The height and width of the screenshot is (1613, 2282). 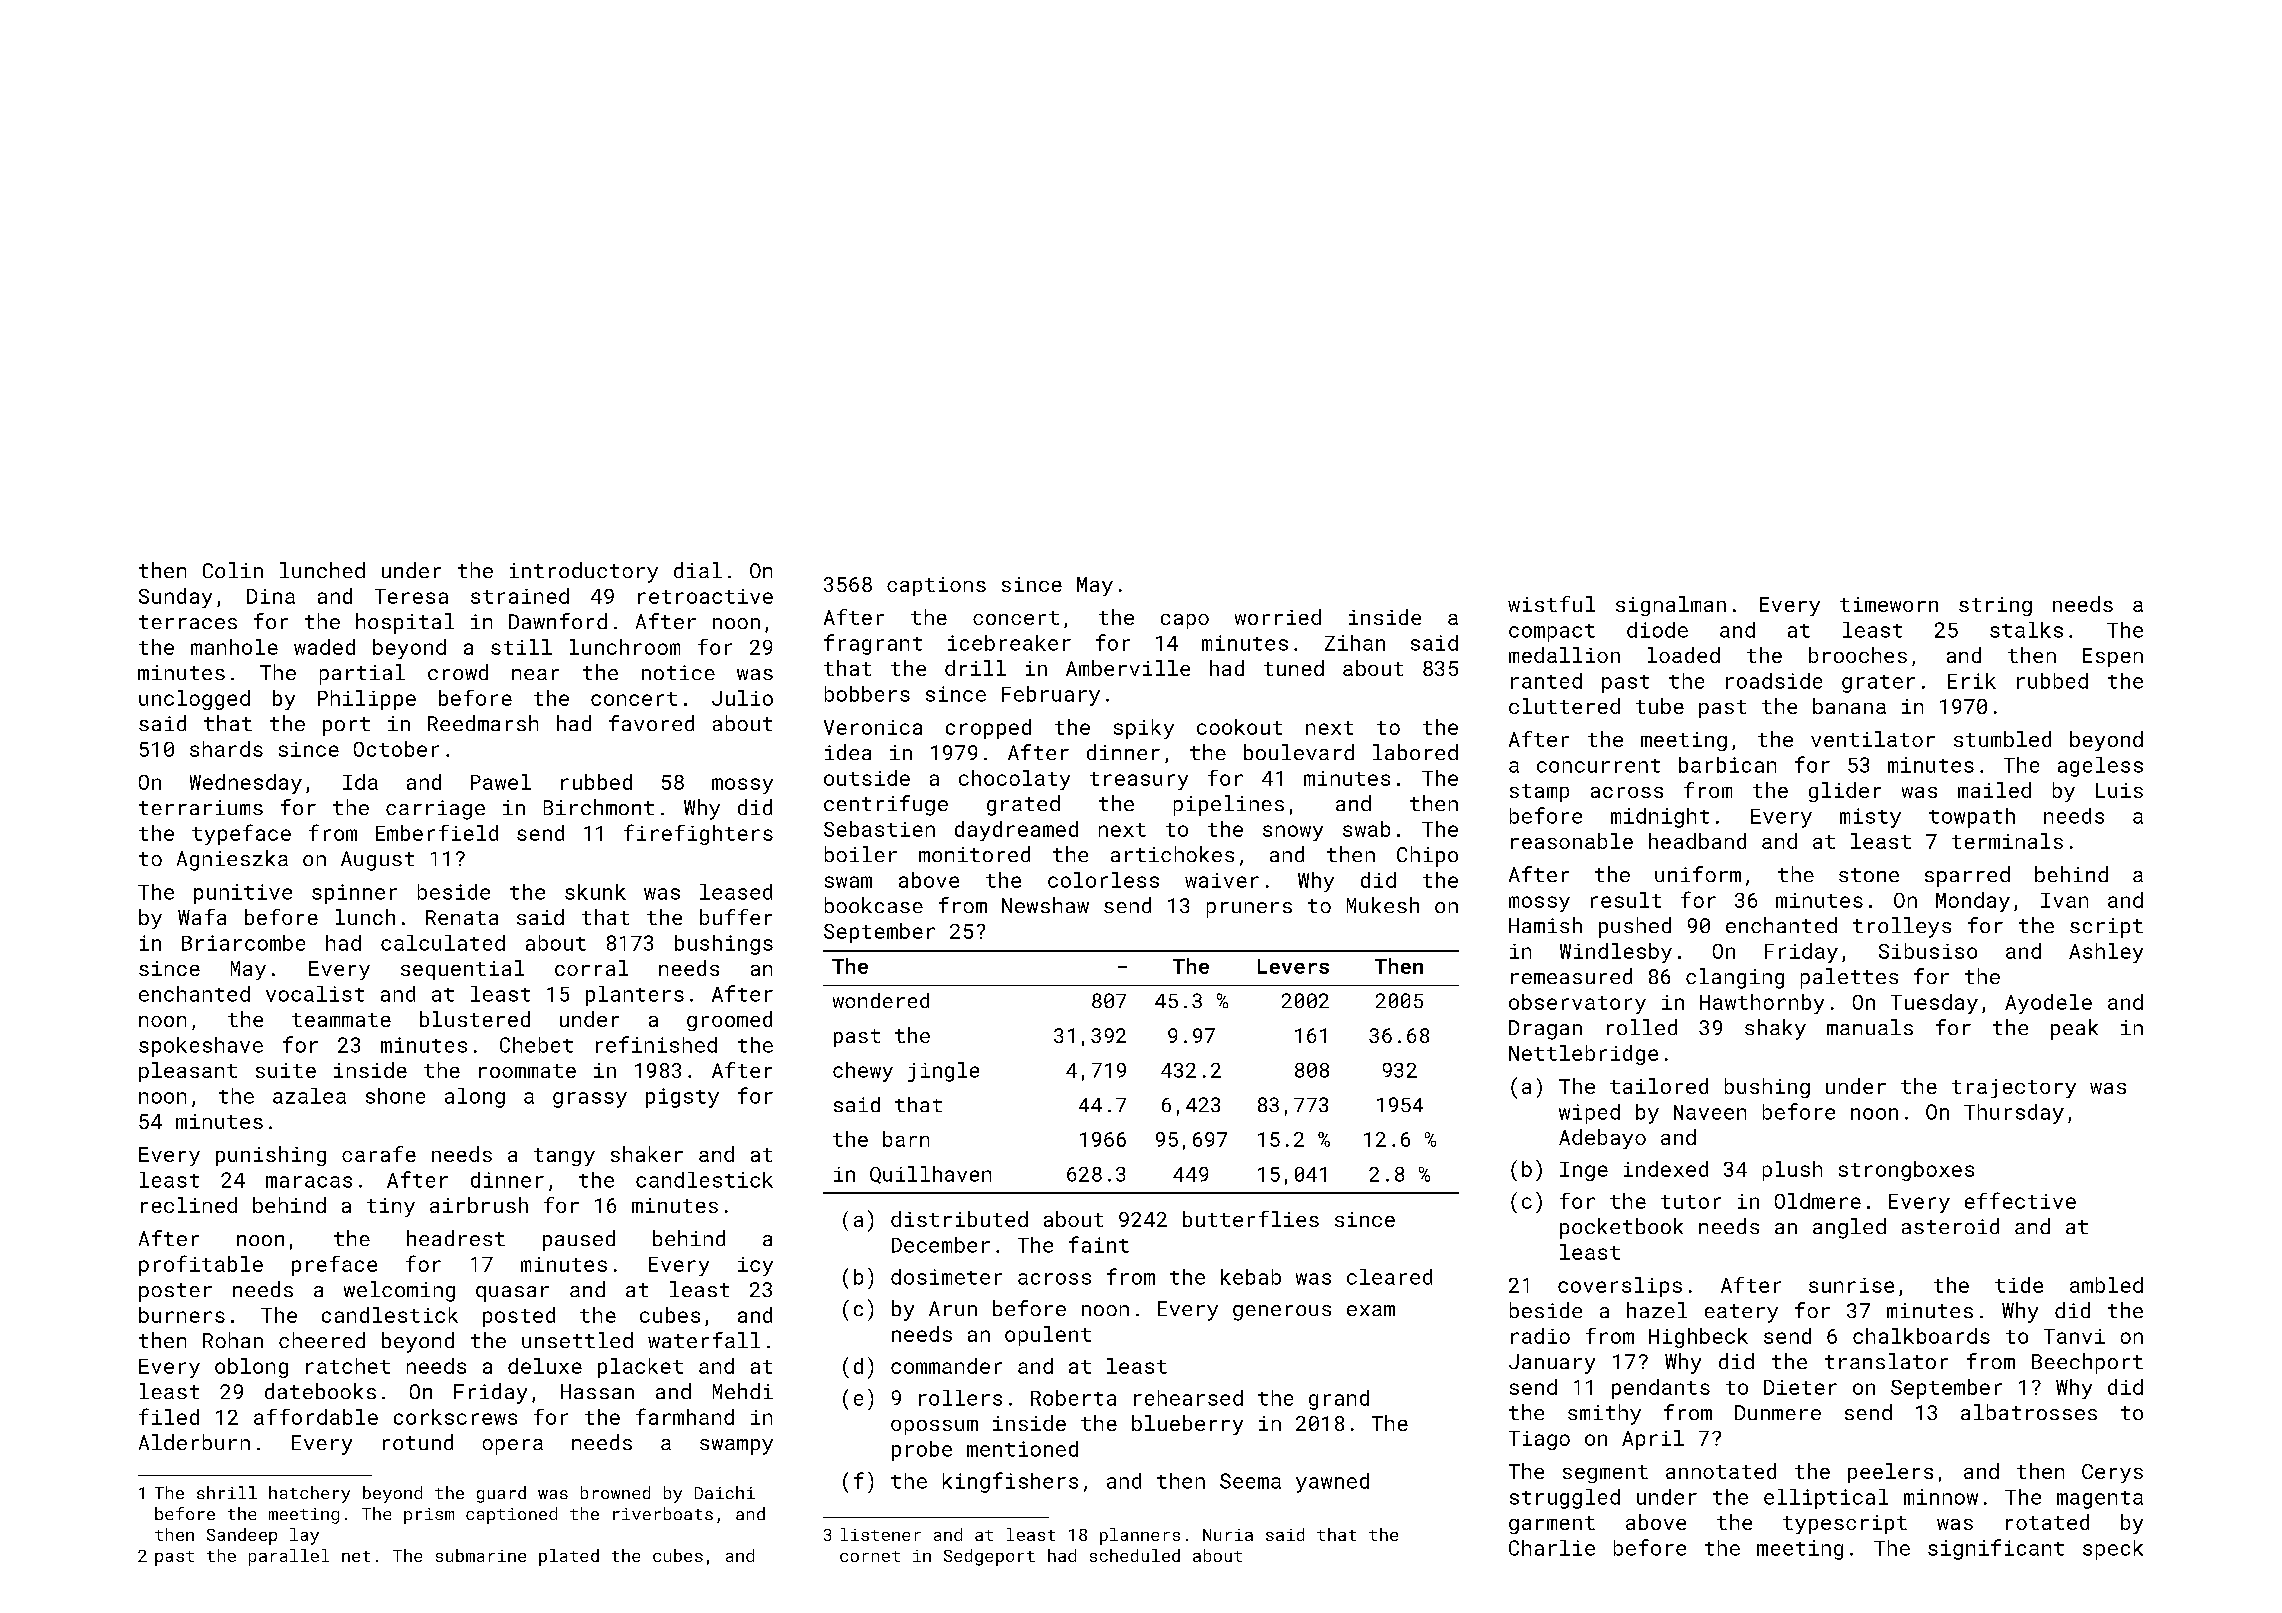 I want to click on shone, so click(x=395, y=1096).
